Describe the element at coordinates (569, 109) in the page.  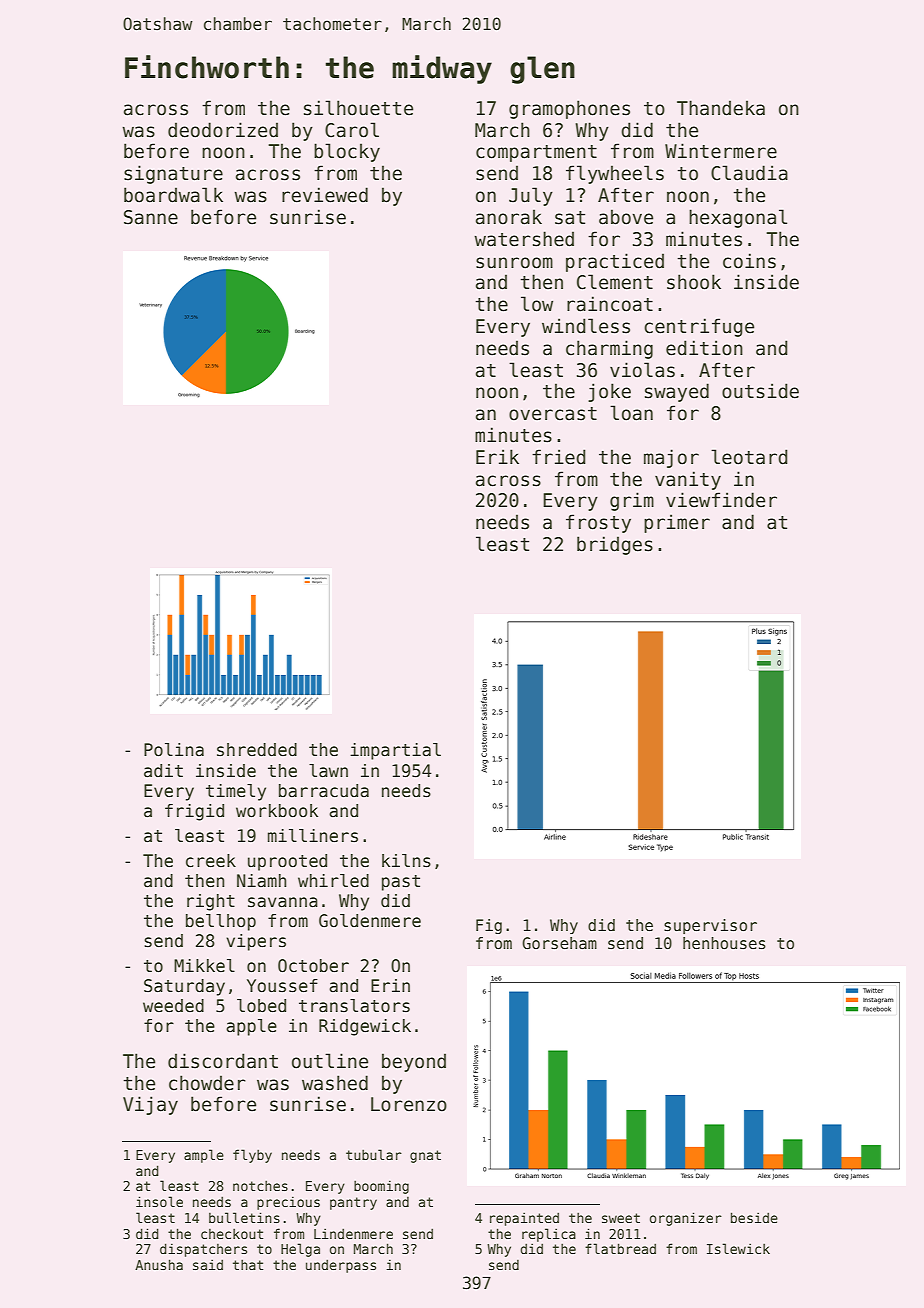
I see `gramophones` at that location.
